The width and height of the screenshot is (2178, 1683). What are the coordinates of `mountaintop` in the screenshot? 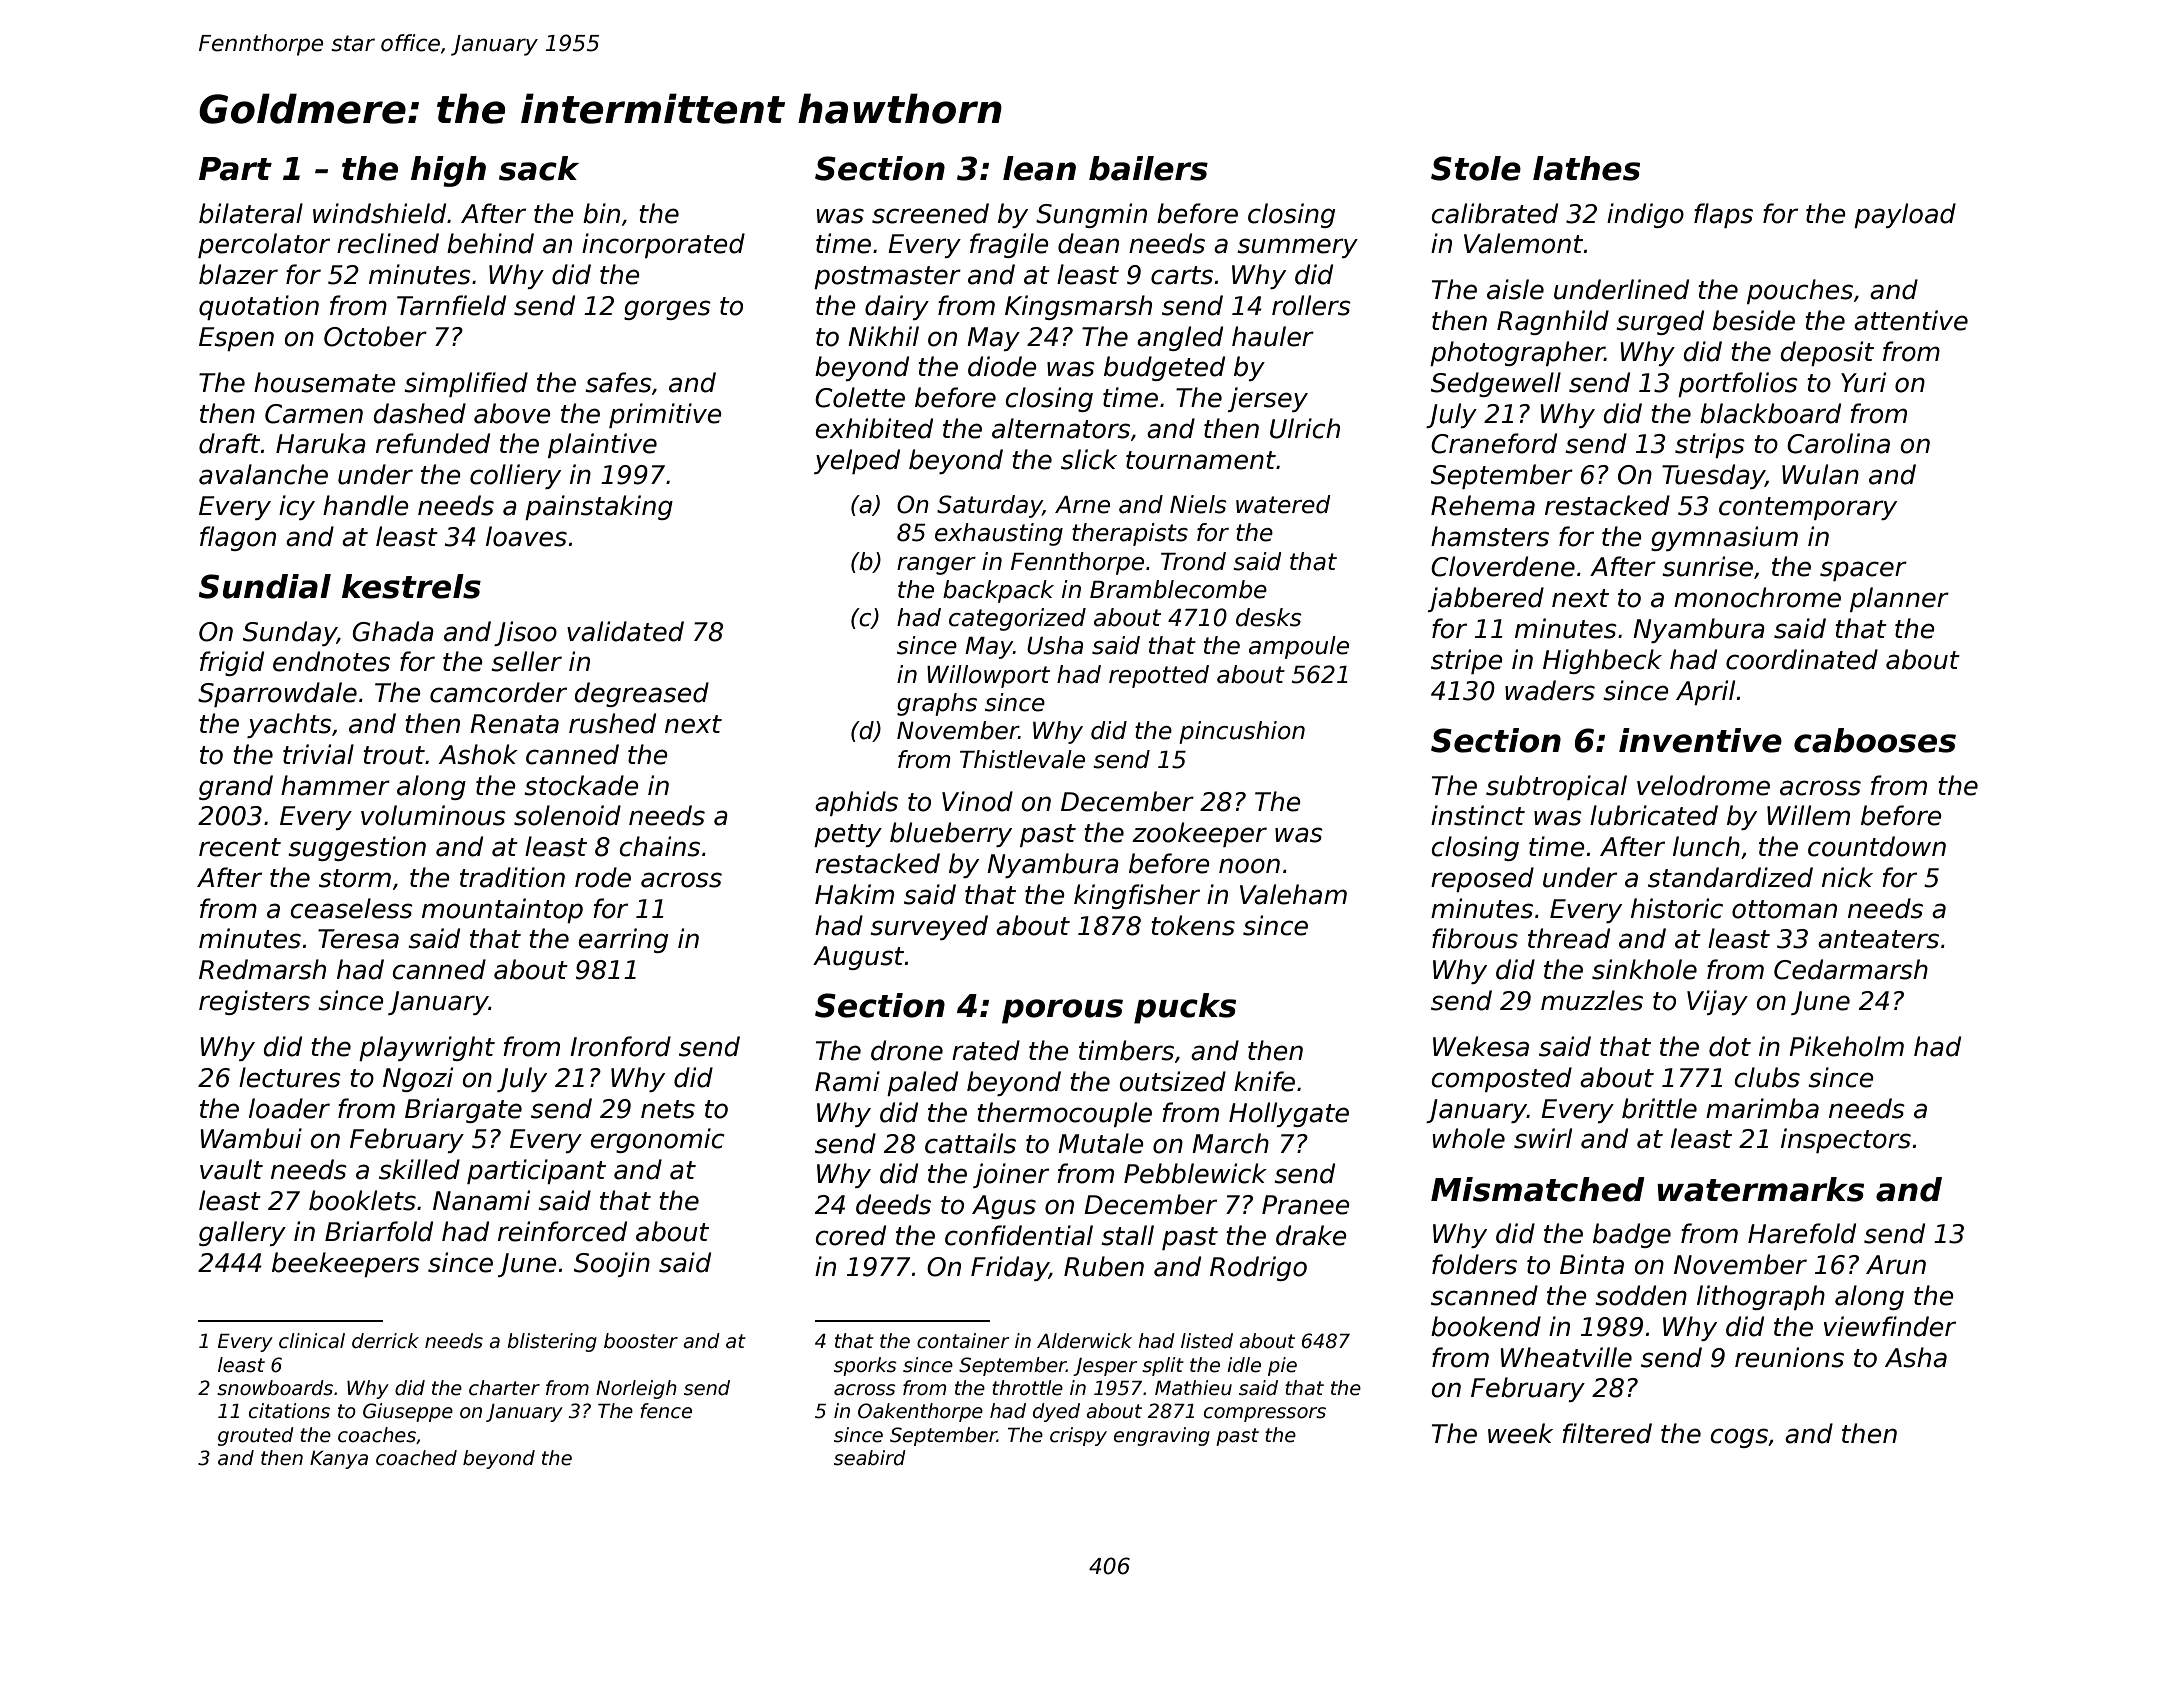 It's located at (502, 910).
